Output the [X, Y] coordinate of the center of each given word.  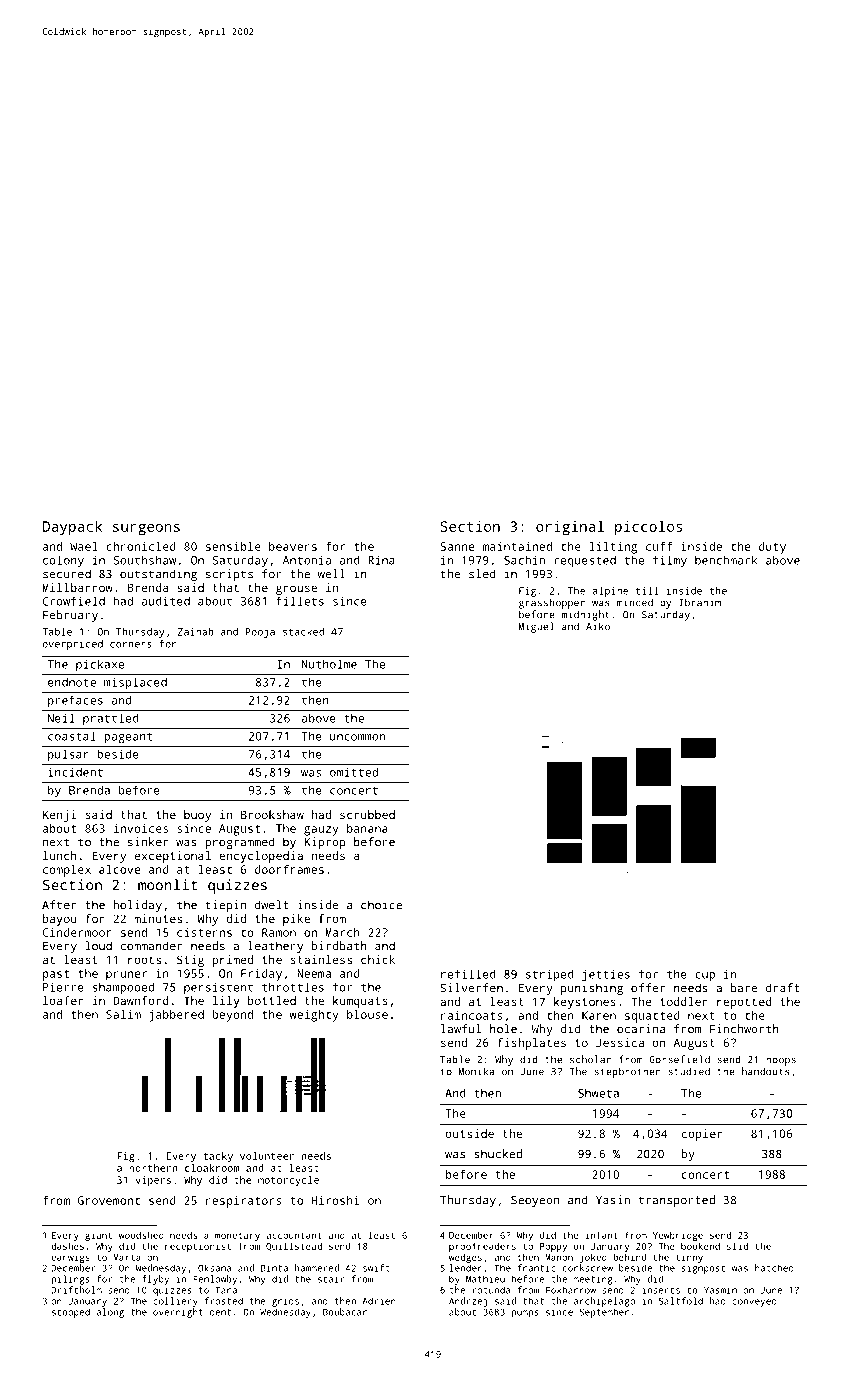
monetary [237, 1236]
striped [550, 975]
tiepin [225, 906]
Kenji [60, 816]
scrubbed [367, 814]
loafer [63, 1000]
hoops [781, 1060]
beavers [293, 546]
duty [772, 548]
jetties [606, 975]
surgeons [146, 529]
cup [705, 976]
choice [381, 905]
